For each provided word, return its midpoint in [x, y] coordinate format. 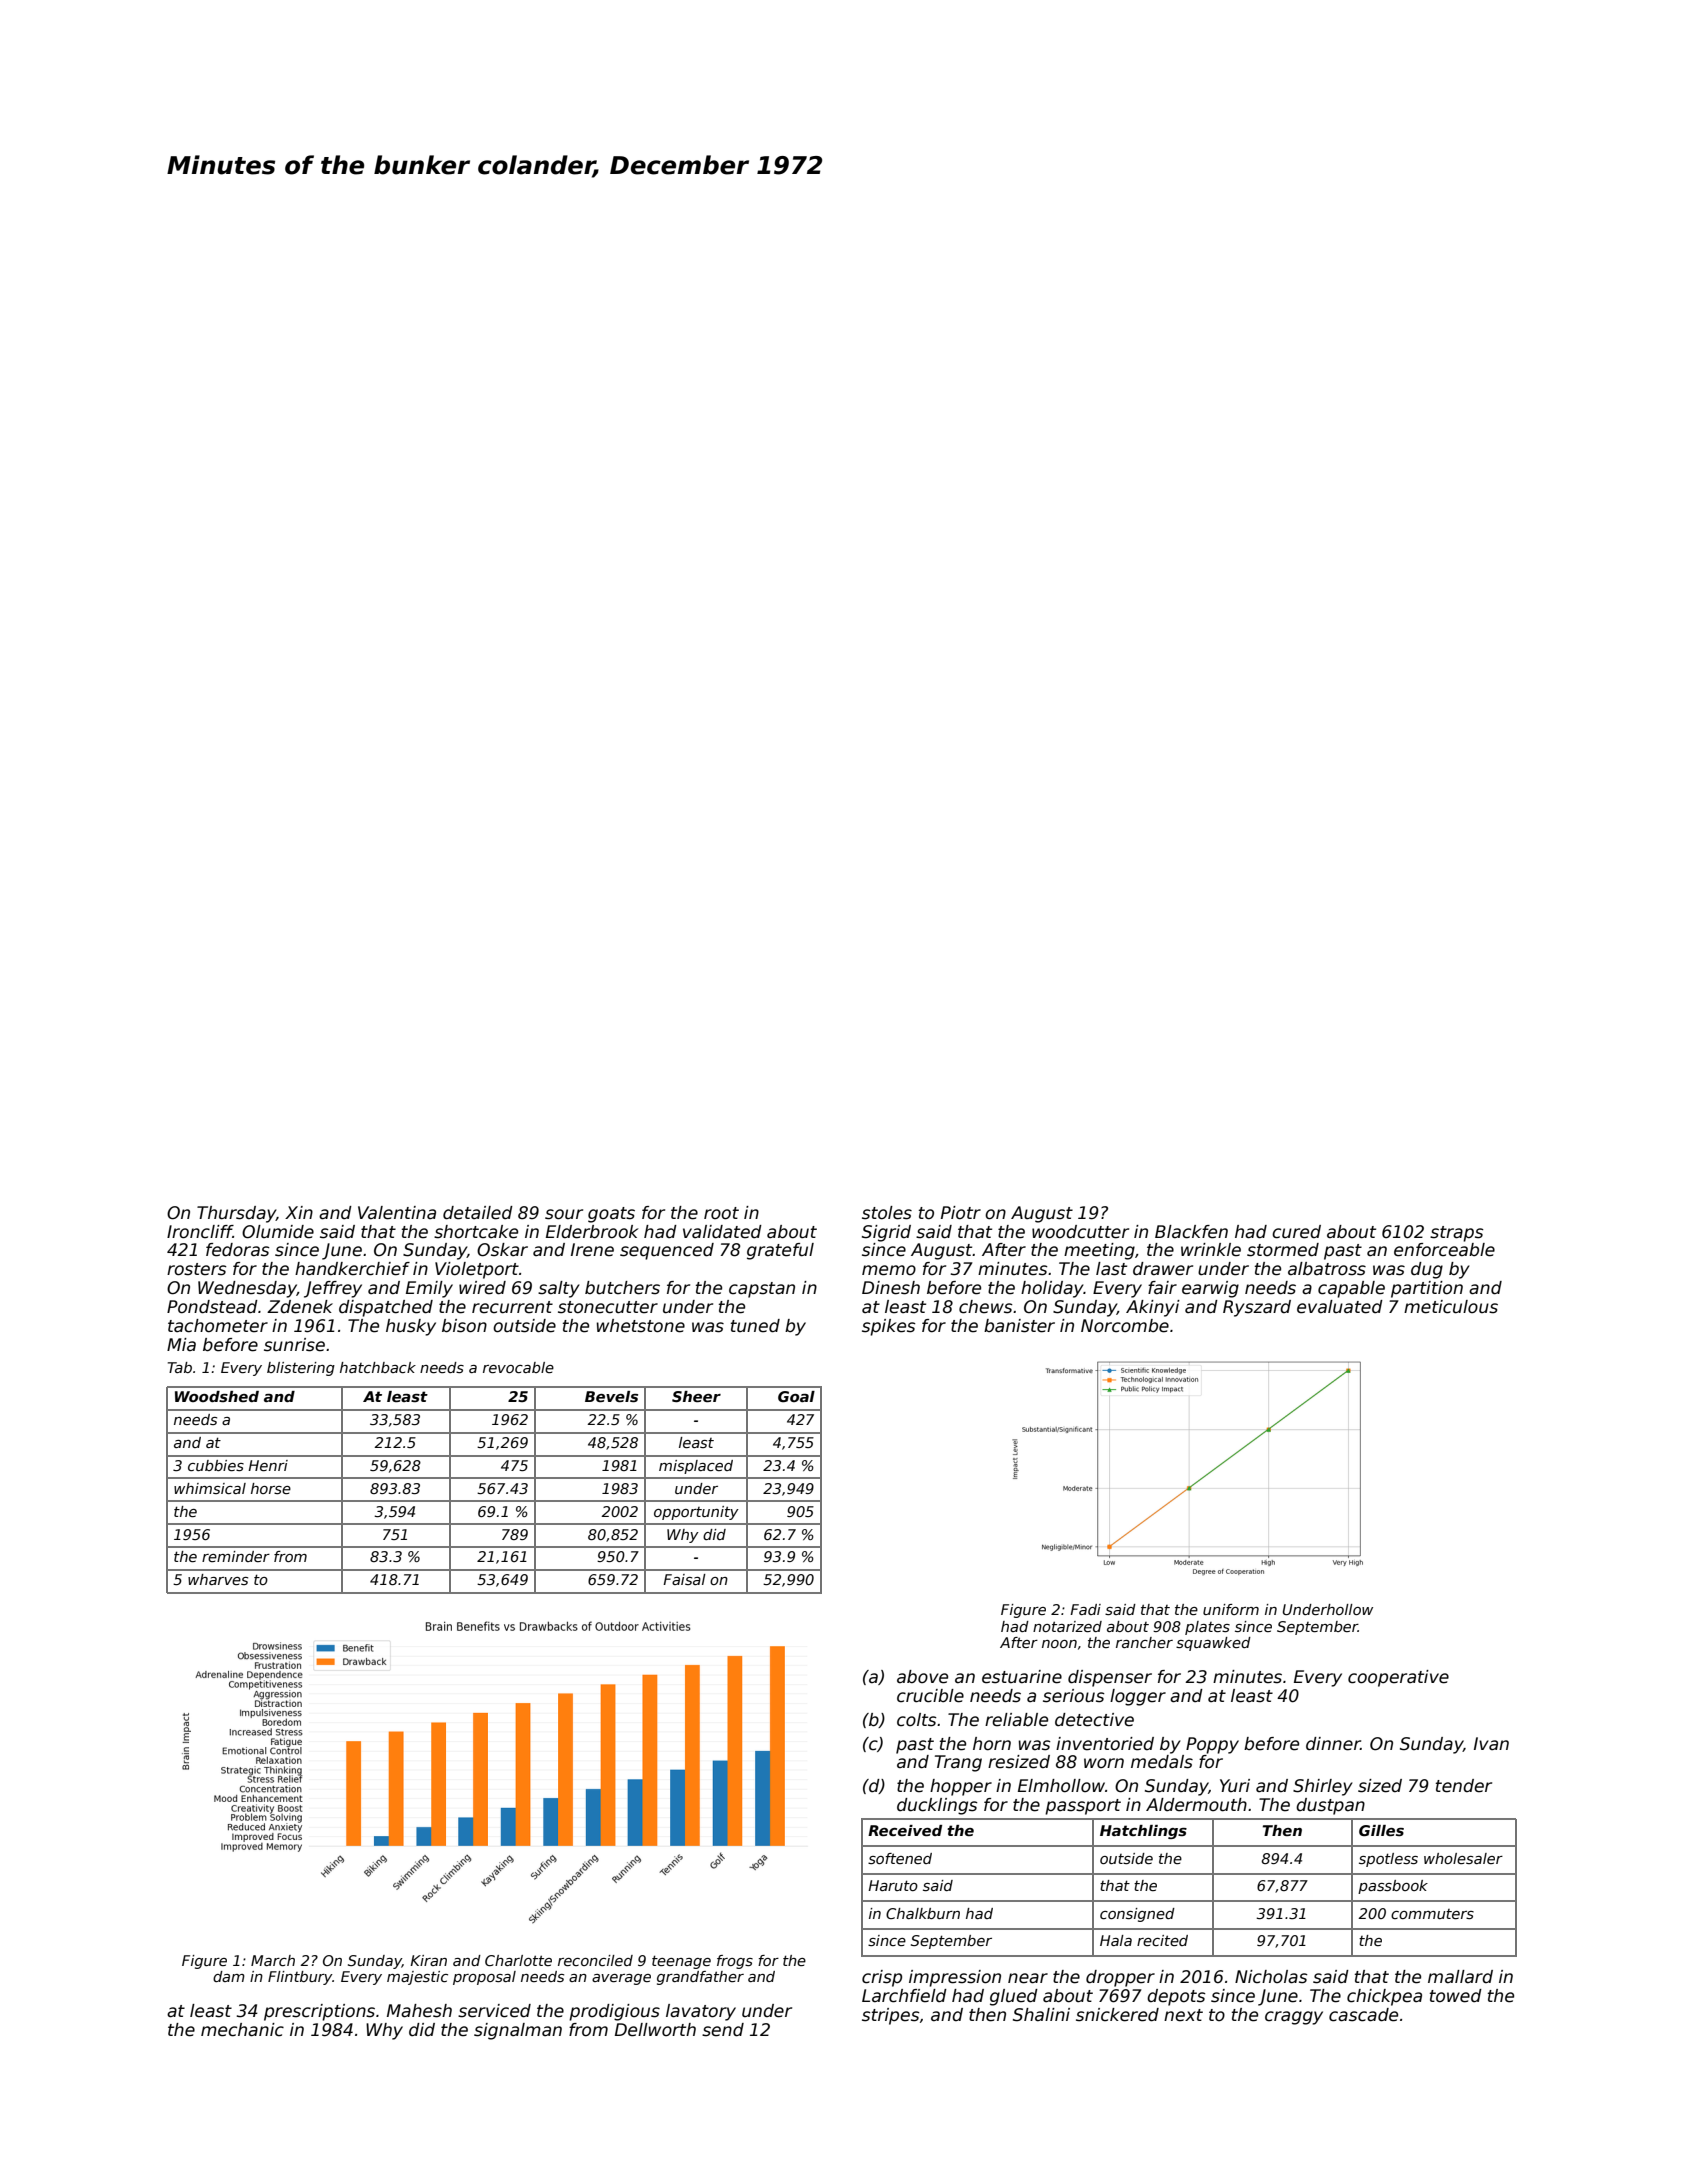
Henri [268, 1465]
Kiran [428, 1960]
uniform [1231, 1609]
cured [1296, 1232]
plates [1207, 1628]
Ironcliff [200, 1232]
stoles [887, 1213]
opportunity [696, 1513]
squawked [1213, 1644]
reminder [236, 1556]
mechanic [242, 2030]
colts [917, 1720]
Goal [796, 1396]
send [723, 2030]
